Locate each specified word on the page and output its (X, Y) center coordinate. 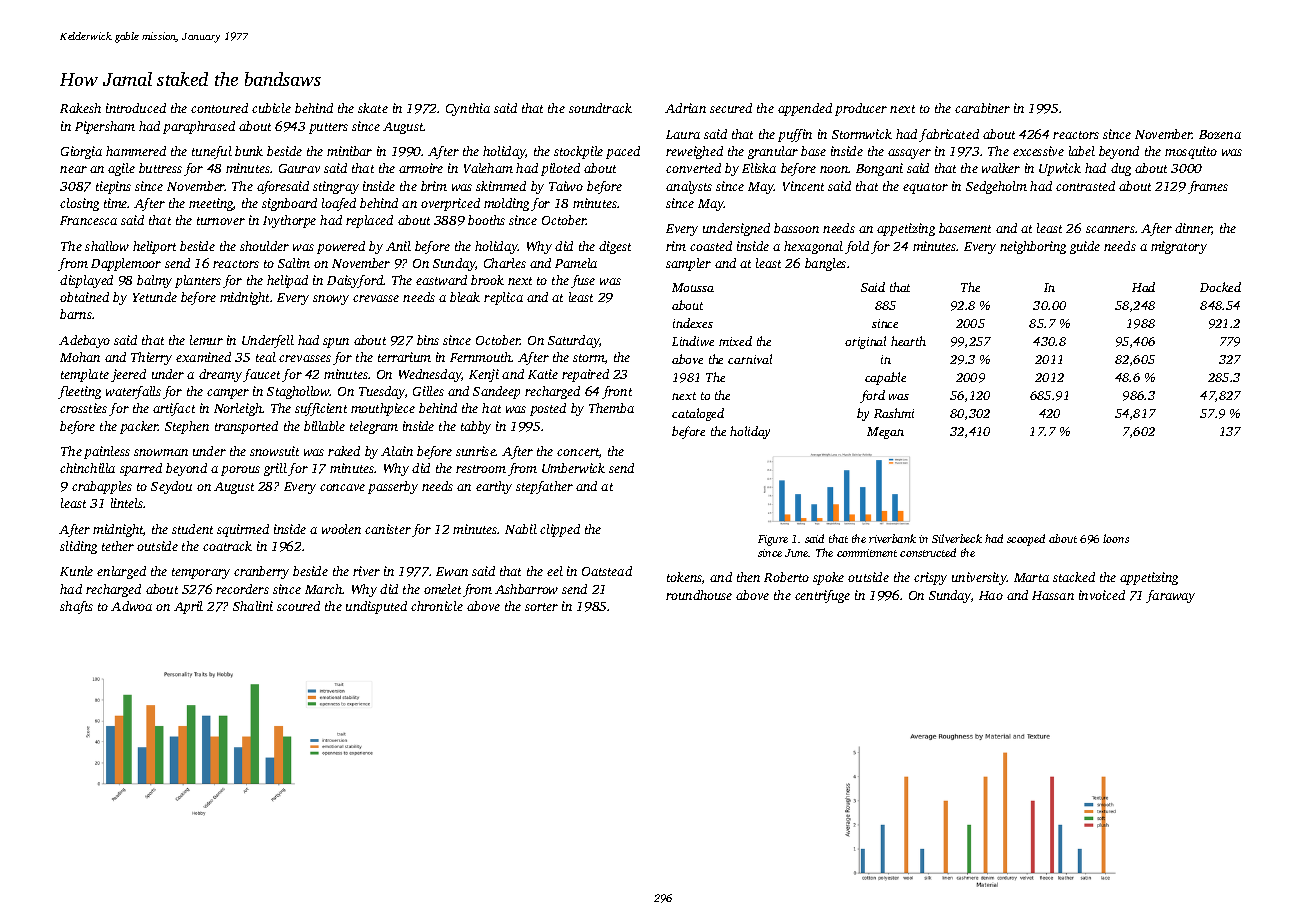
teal (266, 357)
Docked (1220, 287)
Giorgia (81, 152)
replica (503, 298)
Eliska (759, 168)
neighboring (1033, 247)
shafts (76, 607)
